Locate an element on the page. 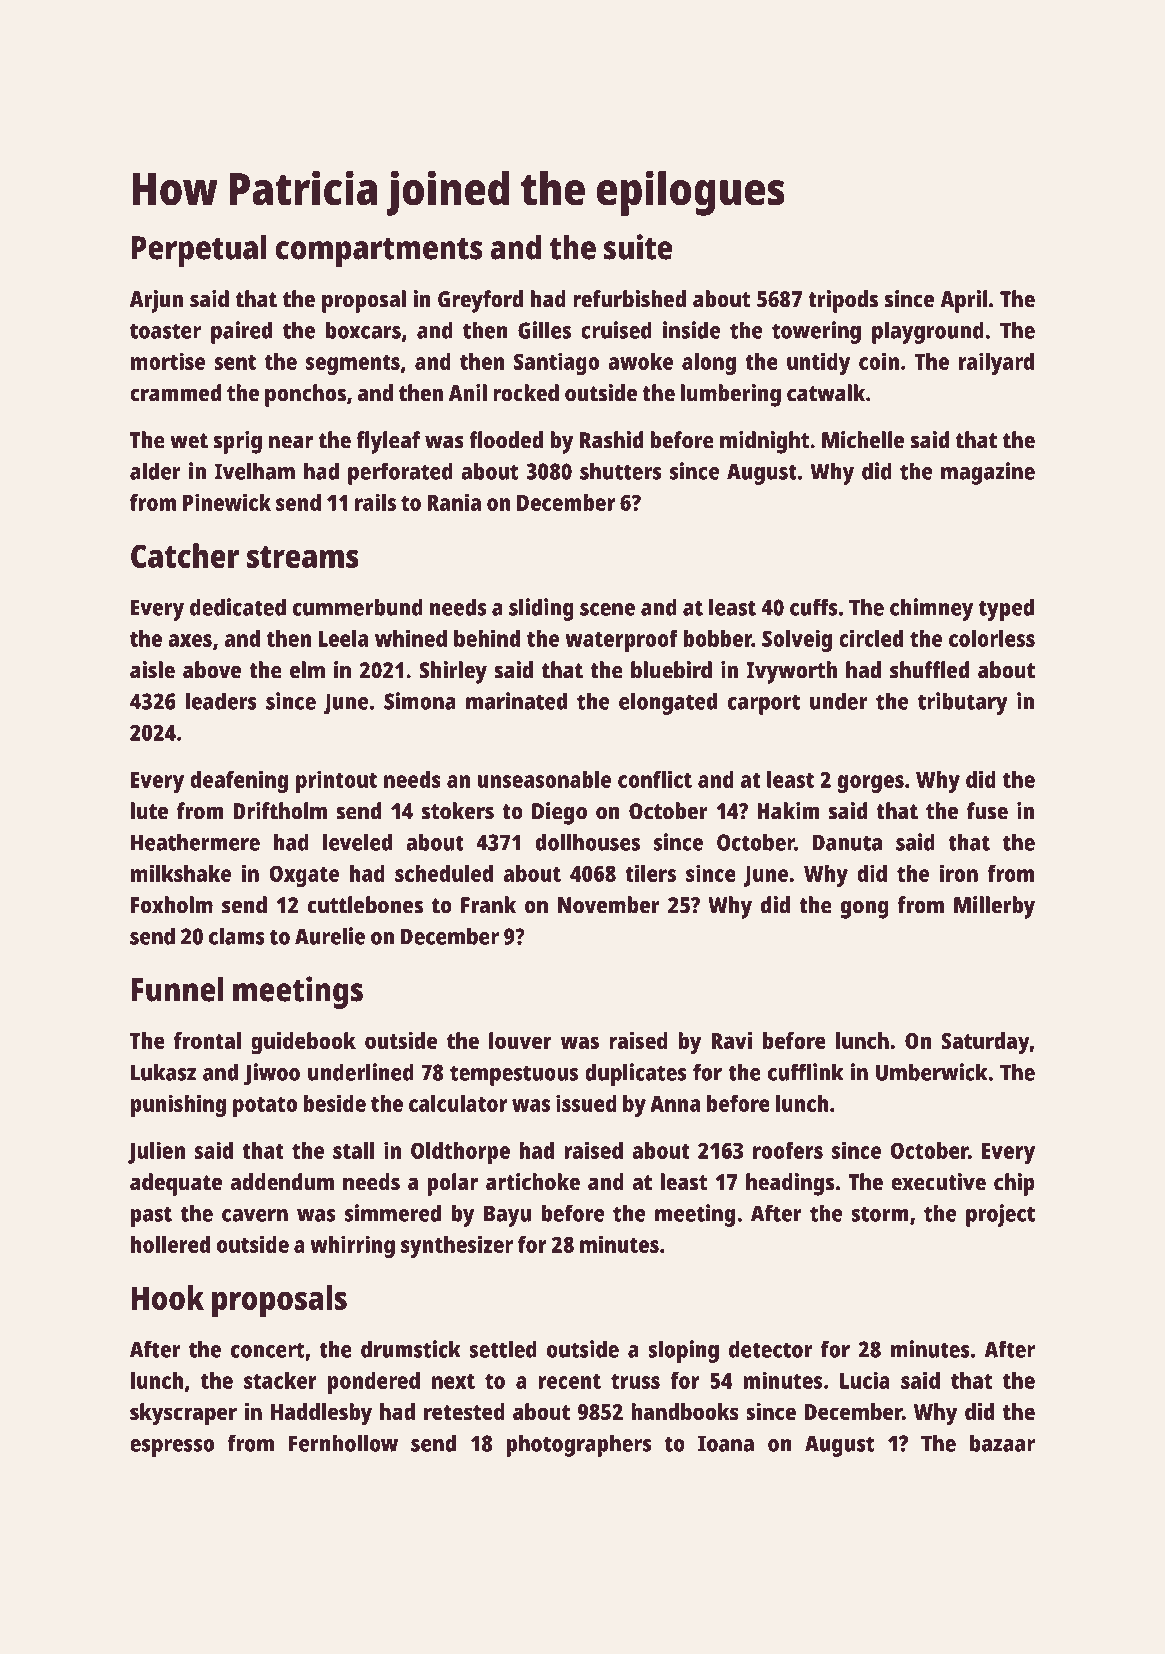 The image size is (1165, 1654). iron is located at coordinates (959, 873).
